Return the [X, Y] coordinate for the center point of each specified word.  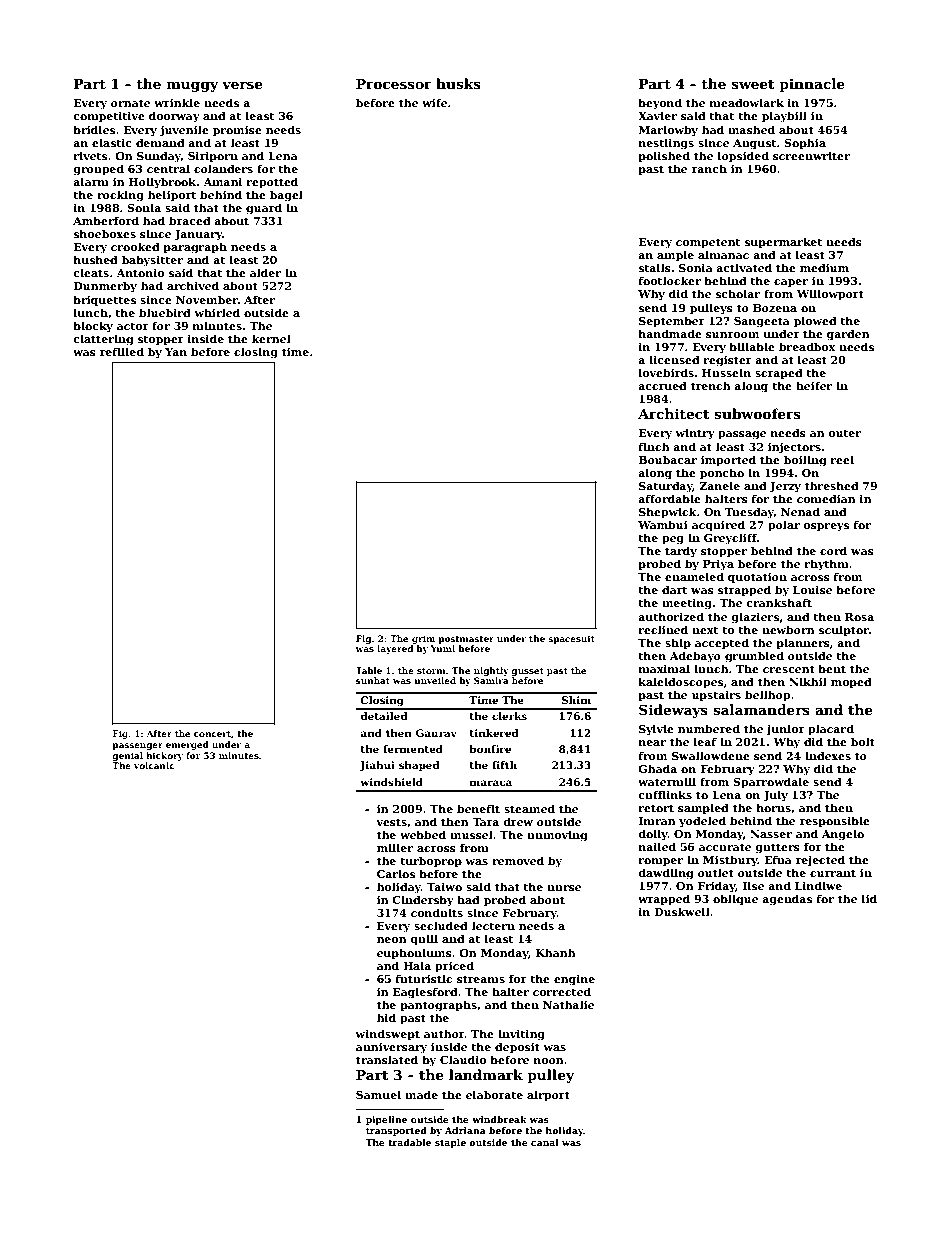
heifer [814, 385]
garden [848, 335]
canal [545, 1142]
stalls [655, 267]
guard [264, 209]
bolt [863, 741]
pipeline [386, 1120]
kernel [271, 338]
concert [212, 734]
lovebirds [666, 372]
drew [518, 821]
